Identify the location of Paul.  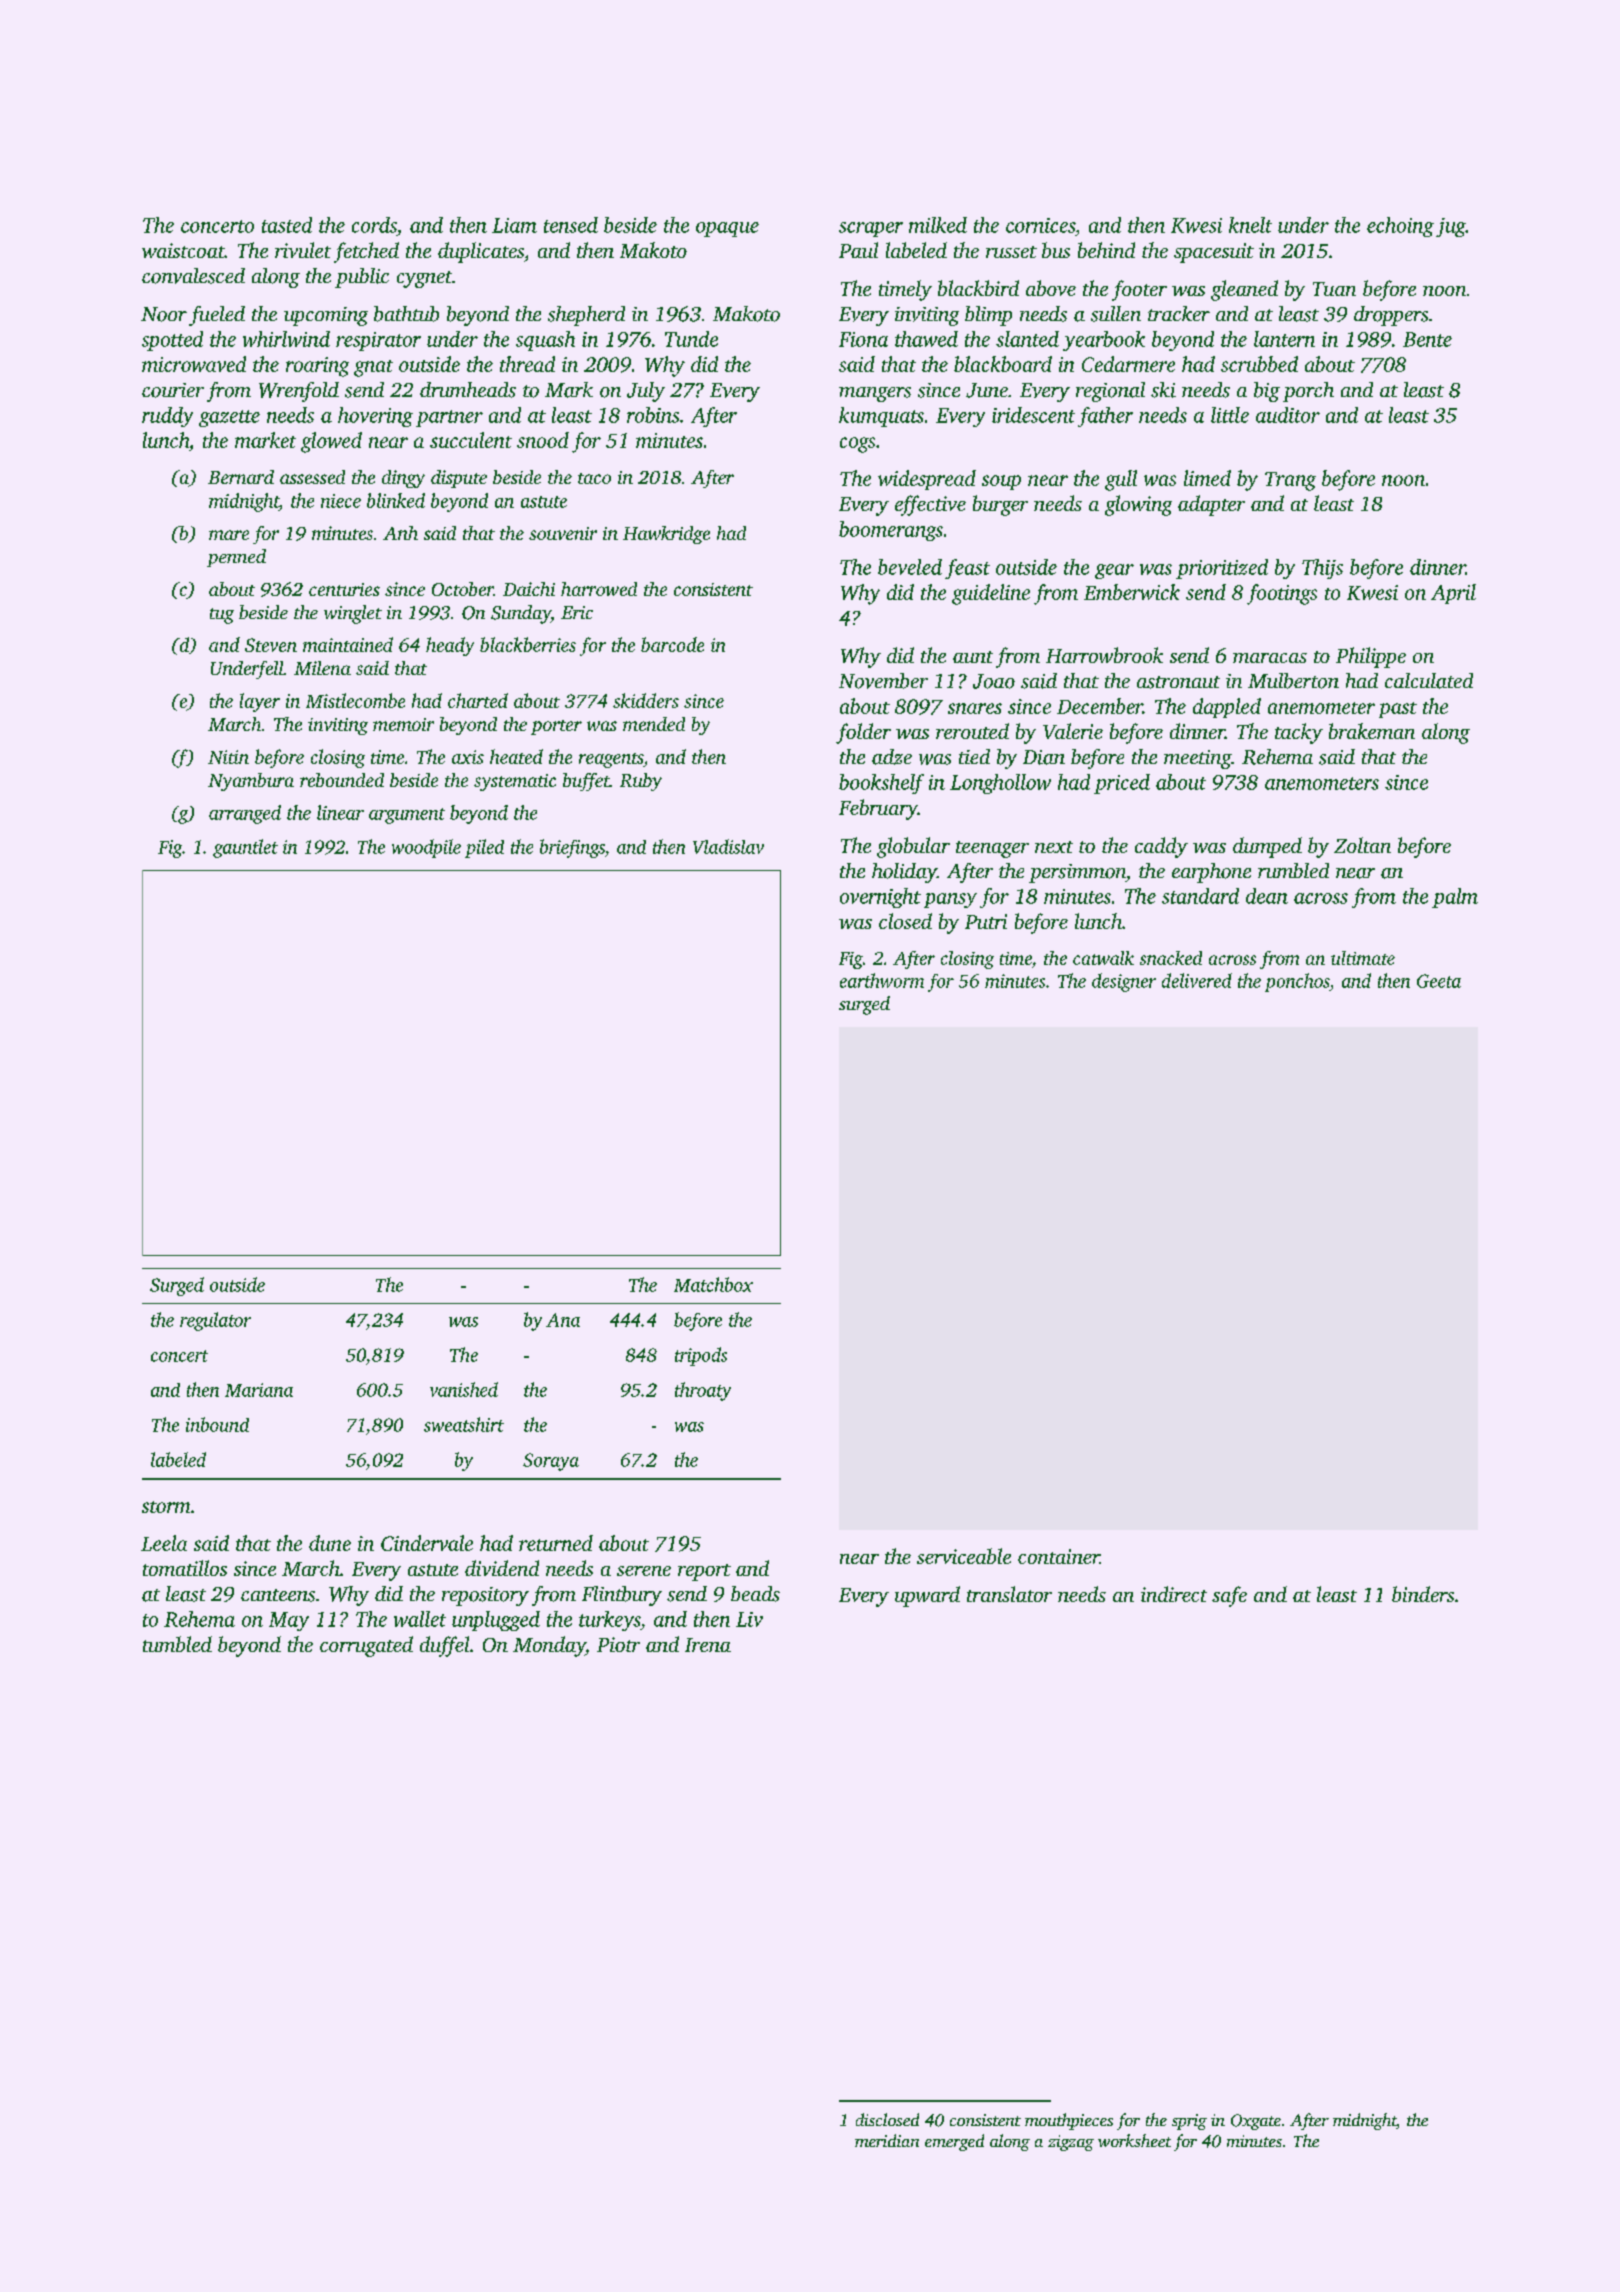
(858, 250).
